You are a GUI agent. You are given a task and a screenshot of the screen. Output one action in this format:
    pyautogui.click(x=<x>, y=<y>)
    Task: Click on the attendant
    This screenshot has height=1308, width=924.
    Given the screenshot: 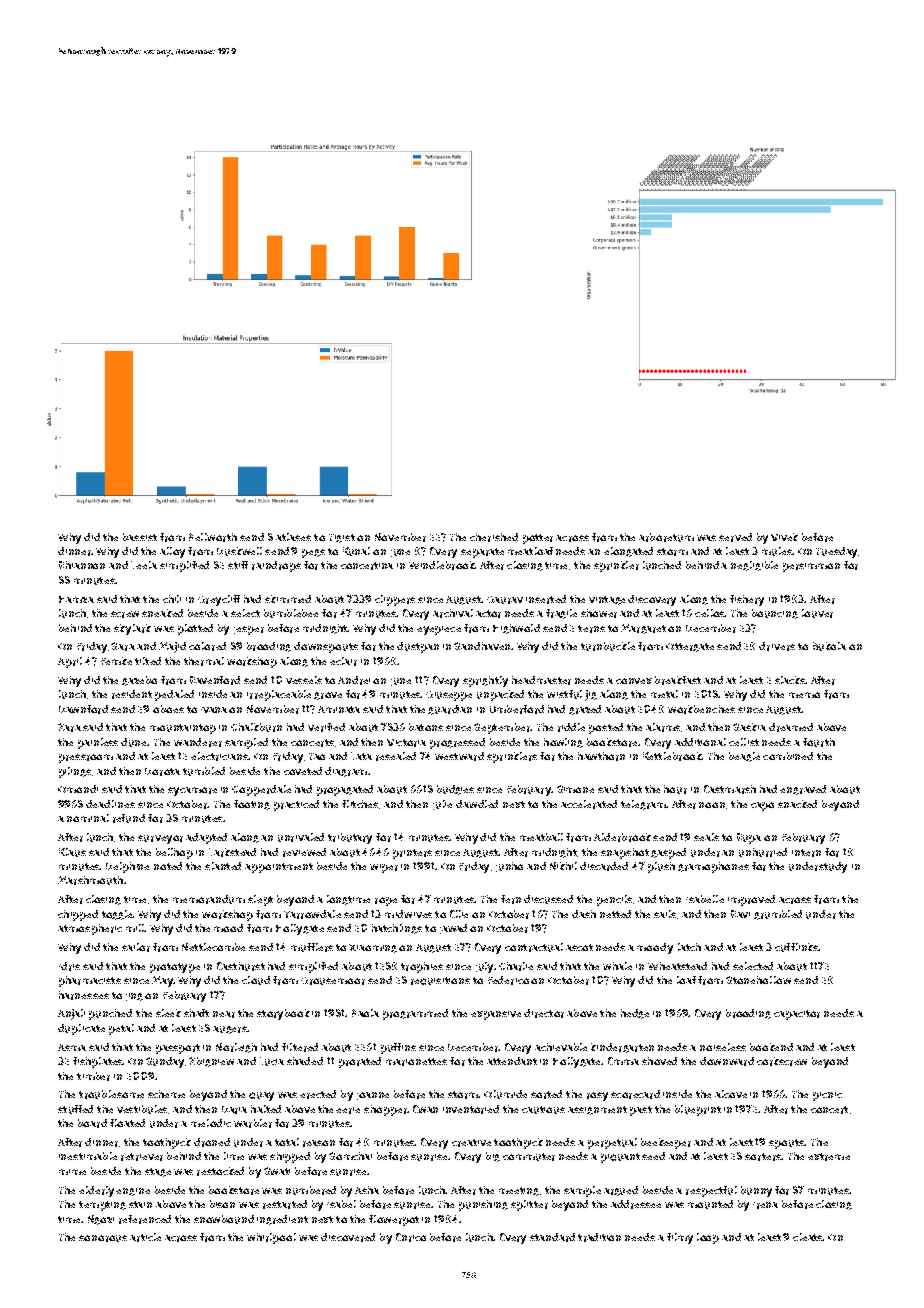 What is the action you would take?
    pyautogui.click(x=512, y=1061)
